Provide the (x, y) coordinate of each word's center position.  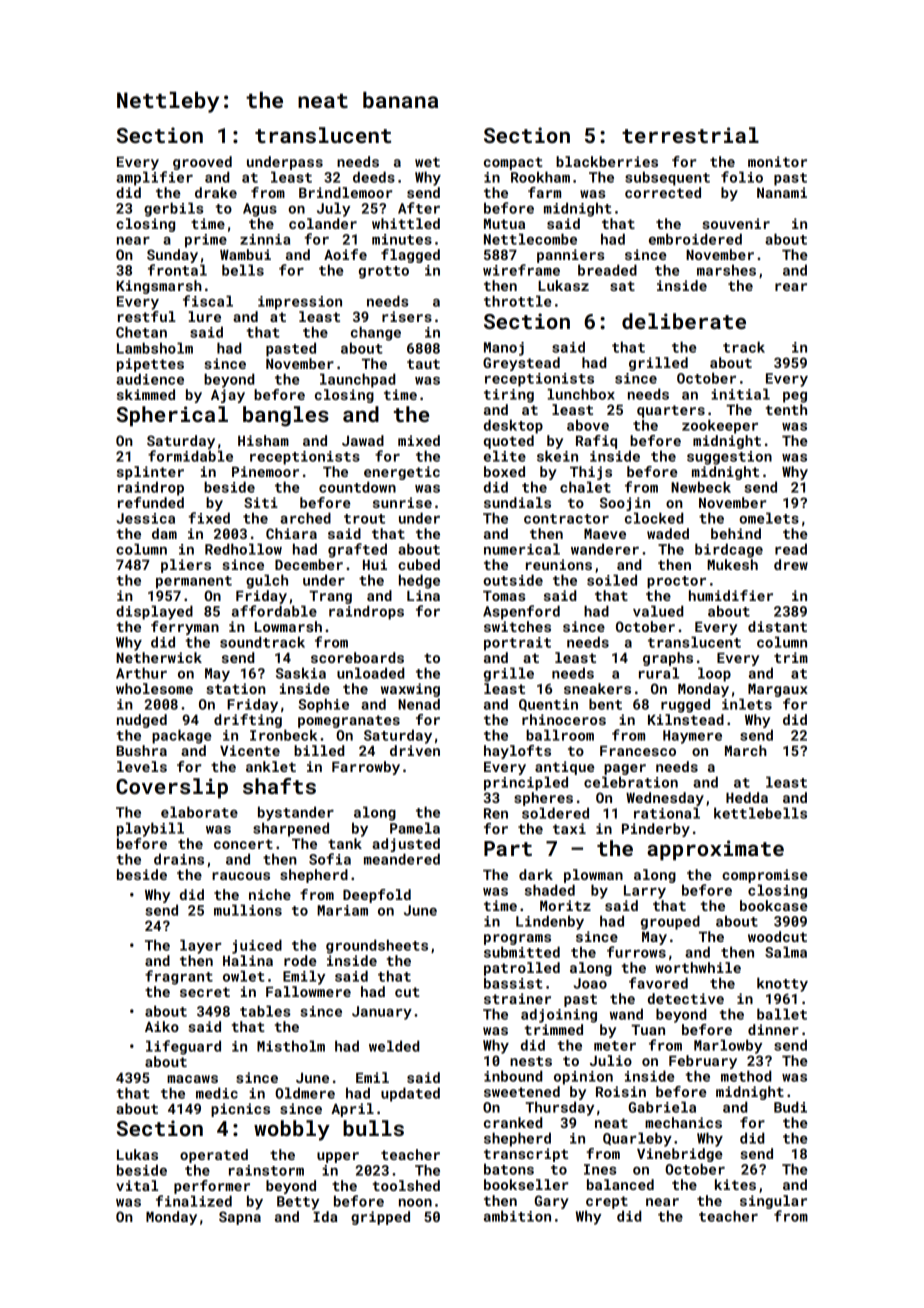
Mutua (504, 224)
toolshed (406, 1185)
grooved (202, 163)
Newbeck (701, 487)
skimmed (146, 394)
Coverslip (172, 788)
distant (777, 626)
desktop (513, 426)
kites (735, 1184)
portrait (517, 644)
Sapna (240, 1218)
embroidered (695, 239)
